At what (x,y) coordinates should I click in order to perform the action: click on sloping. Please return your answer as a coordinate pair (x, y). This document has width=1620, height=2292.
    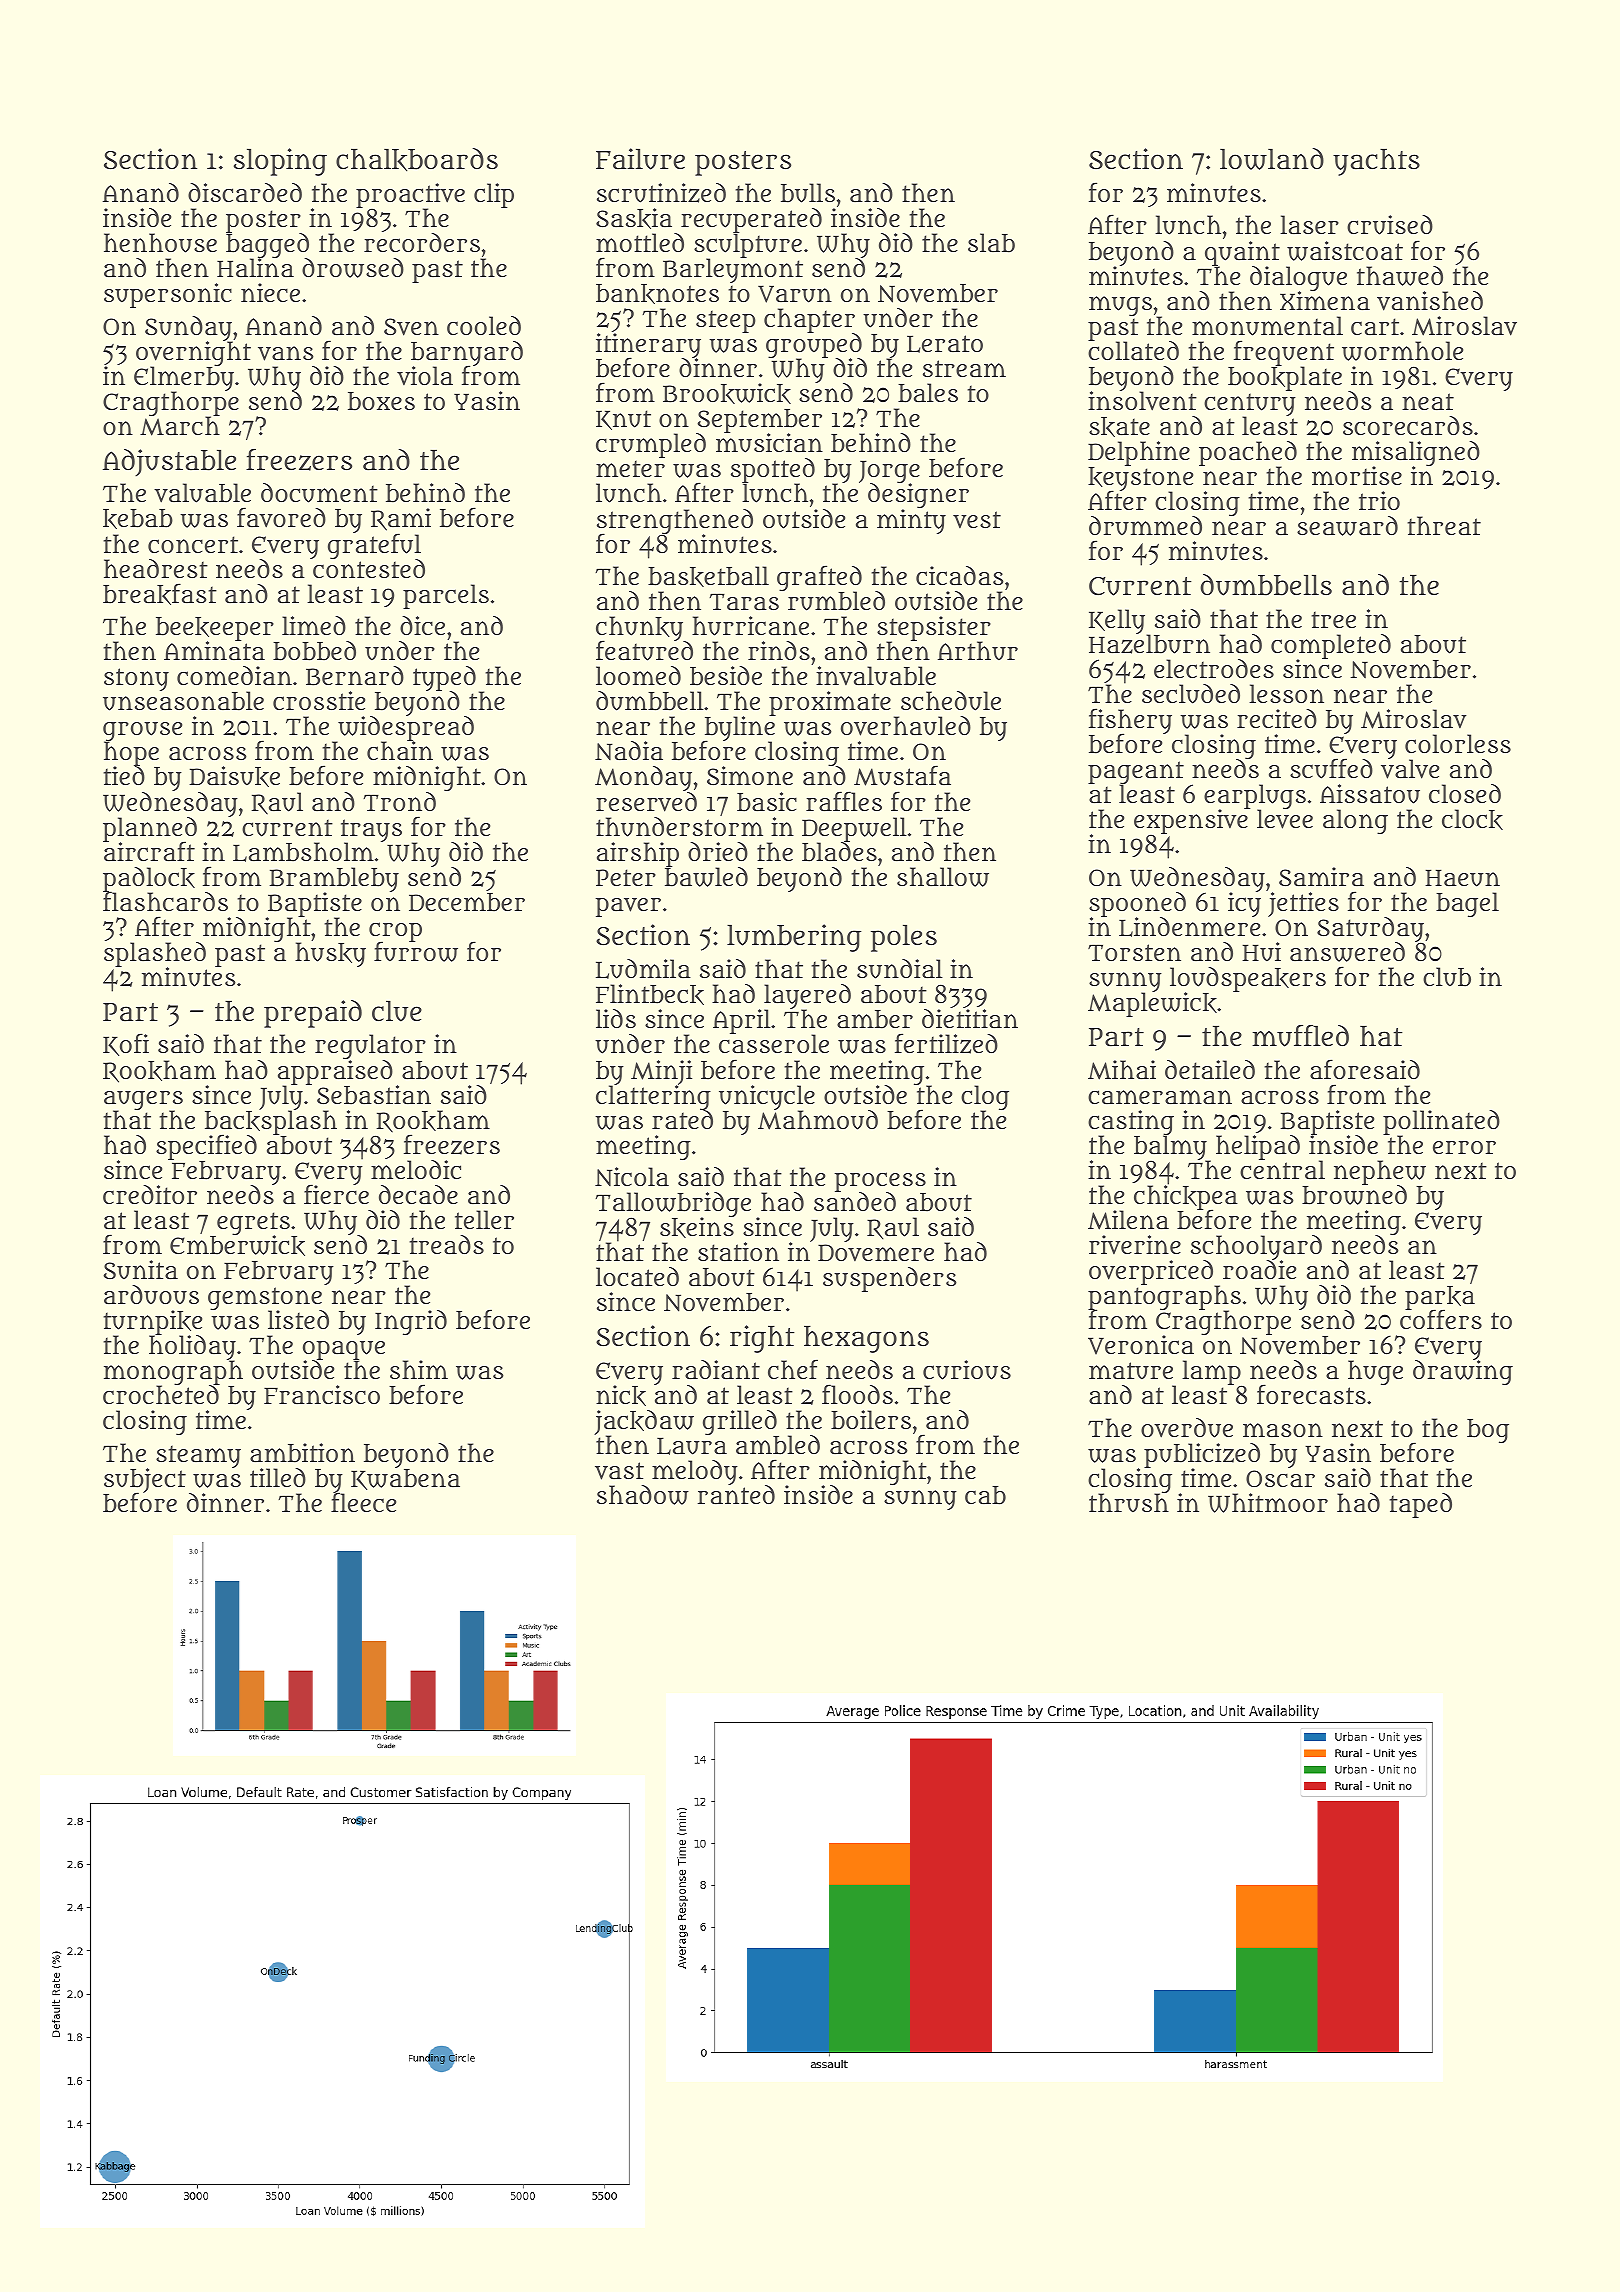
    Looking at the image, I should click on (280, 162).
